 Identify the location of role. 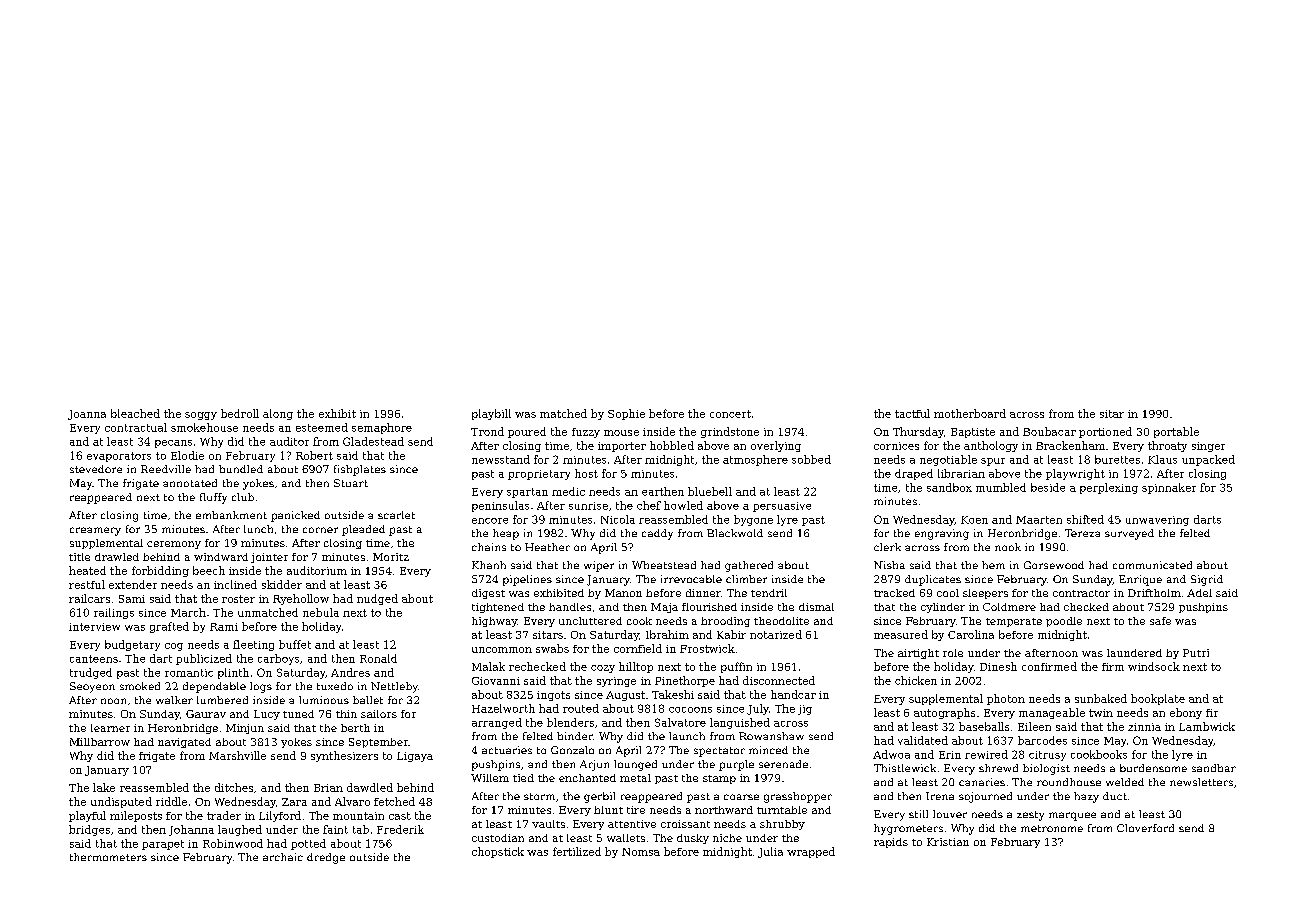
(953, 653).
